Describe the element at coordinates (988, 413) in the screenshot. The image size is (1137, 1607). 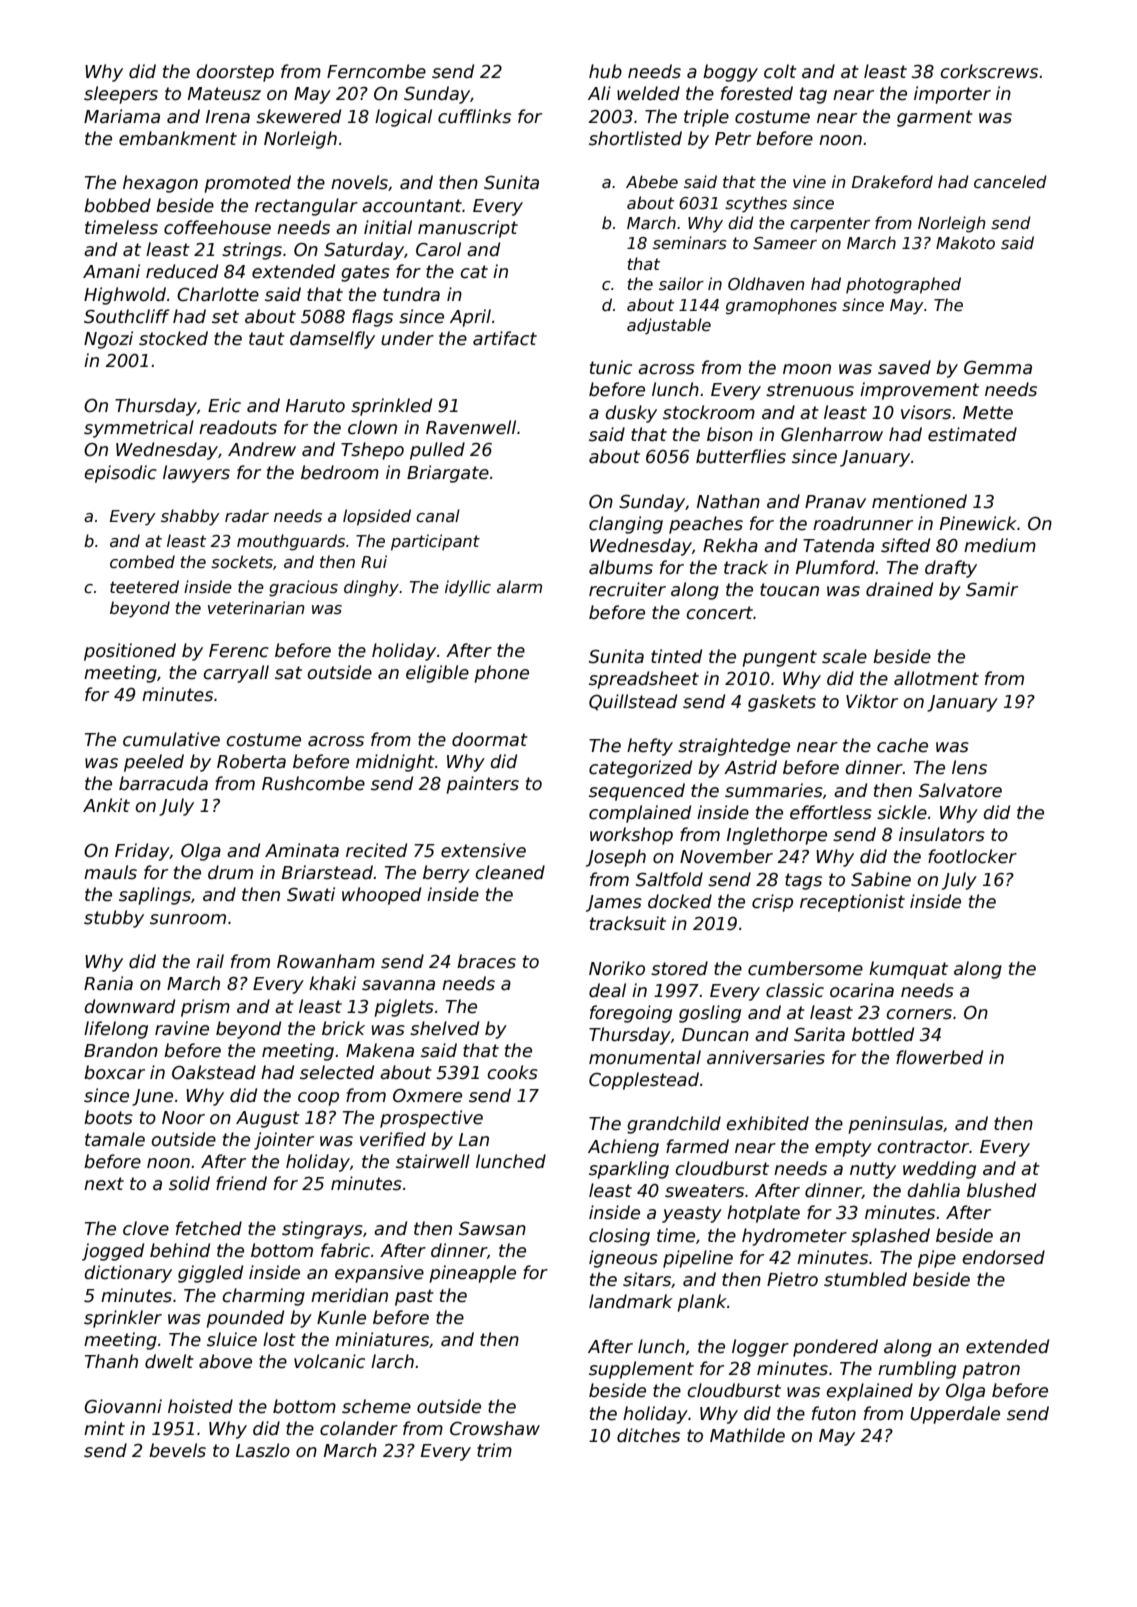
I see `Mette` at that location.
